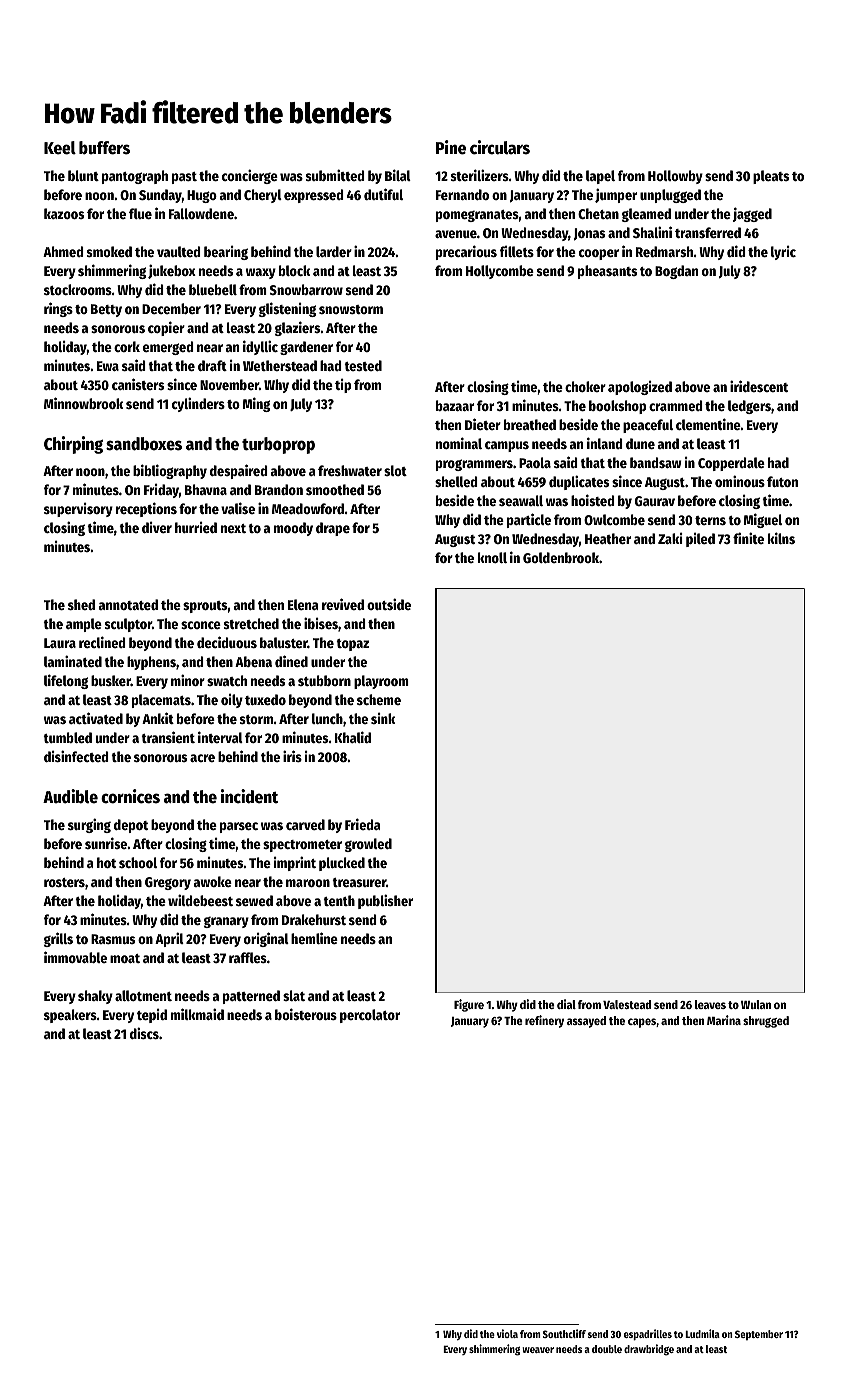  Describe the element at coordinates (675, 177) in the screenshot. I see `Hollowby` at that location.
